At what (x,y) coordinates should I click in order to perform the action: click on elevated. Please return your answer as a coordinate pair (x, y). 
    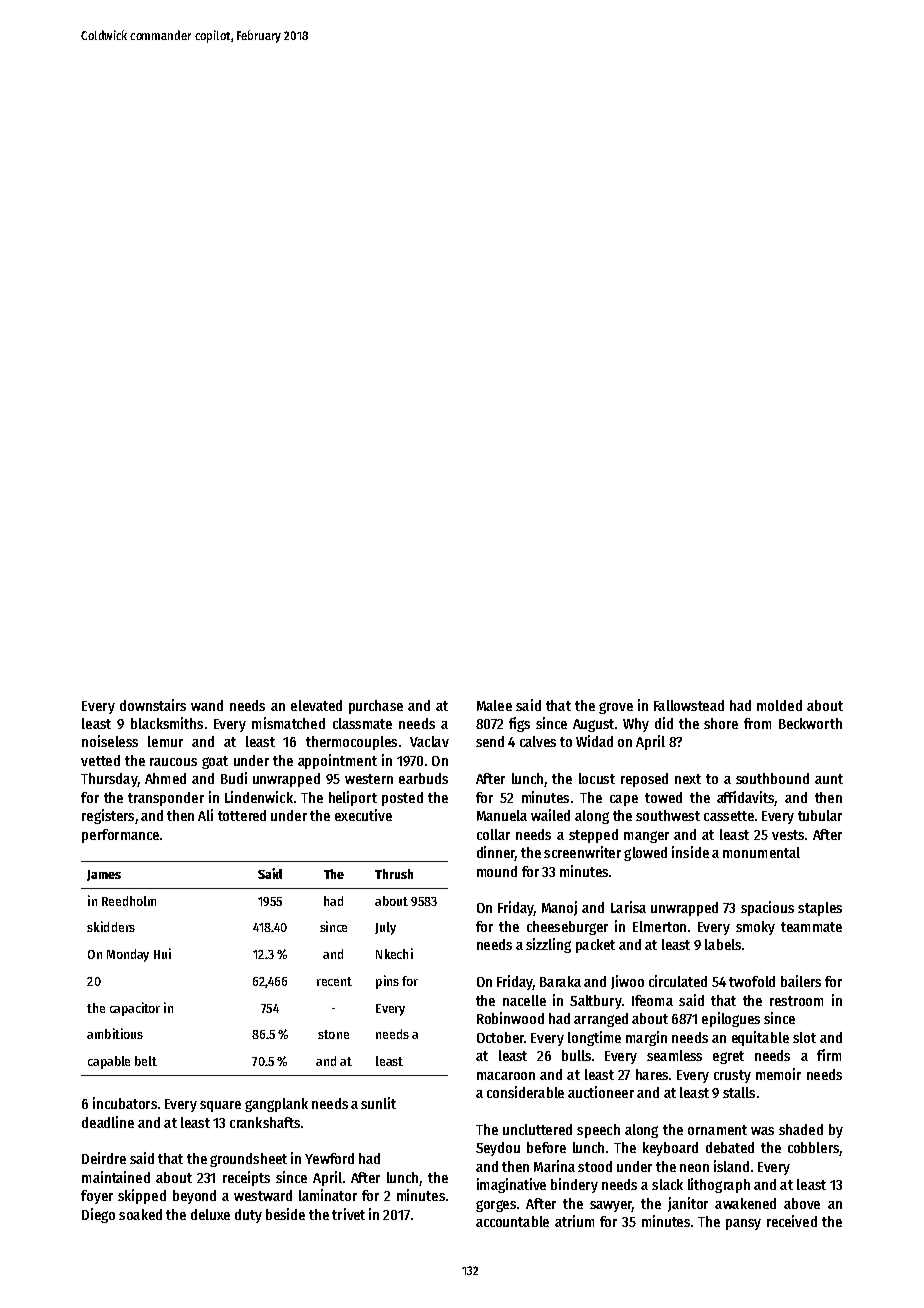
    Looking at the image, I should click on (316, 705).
